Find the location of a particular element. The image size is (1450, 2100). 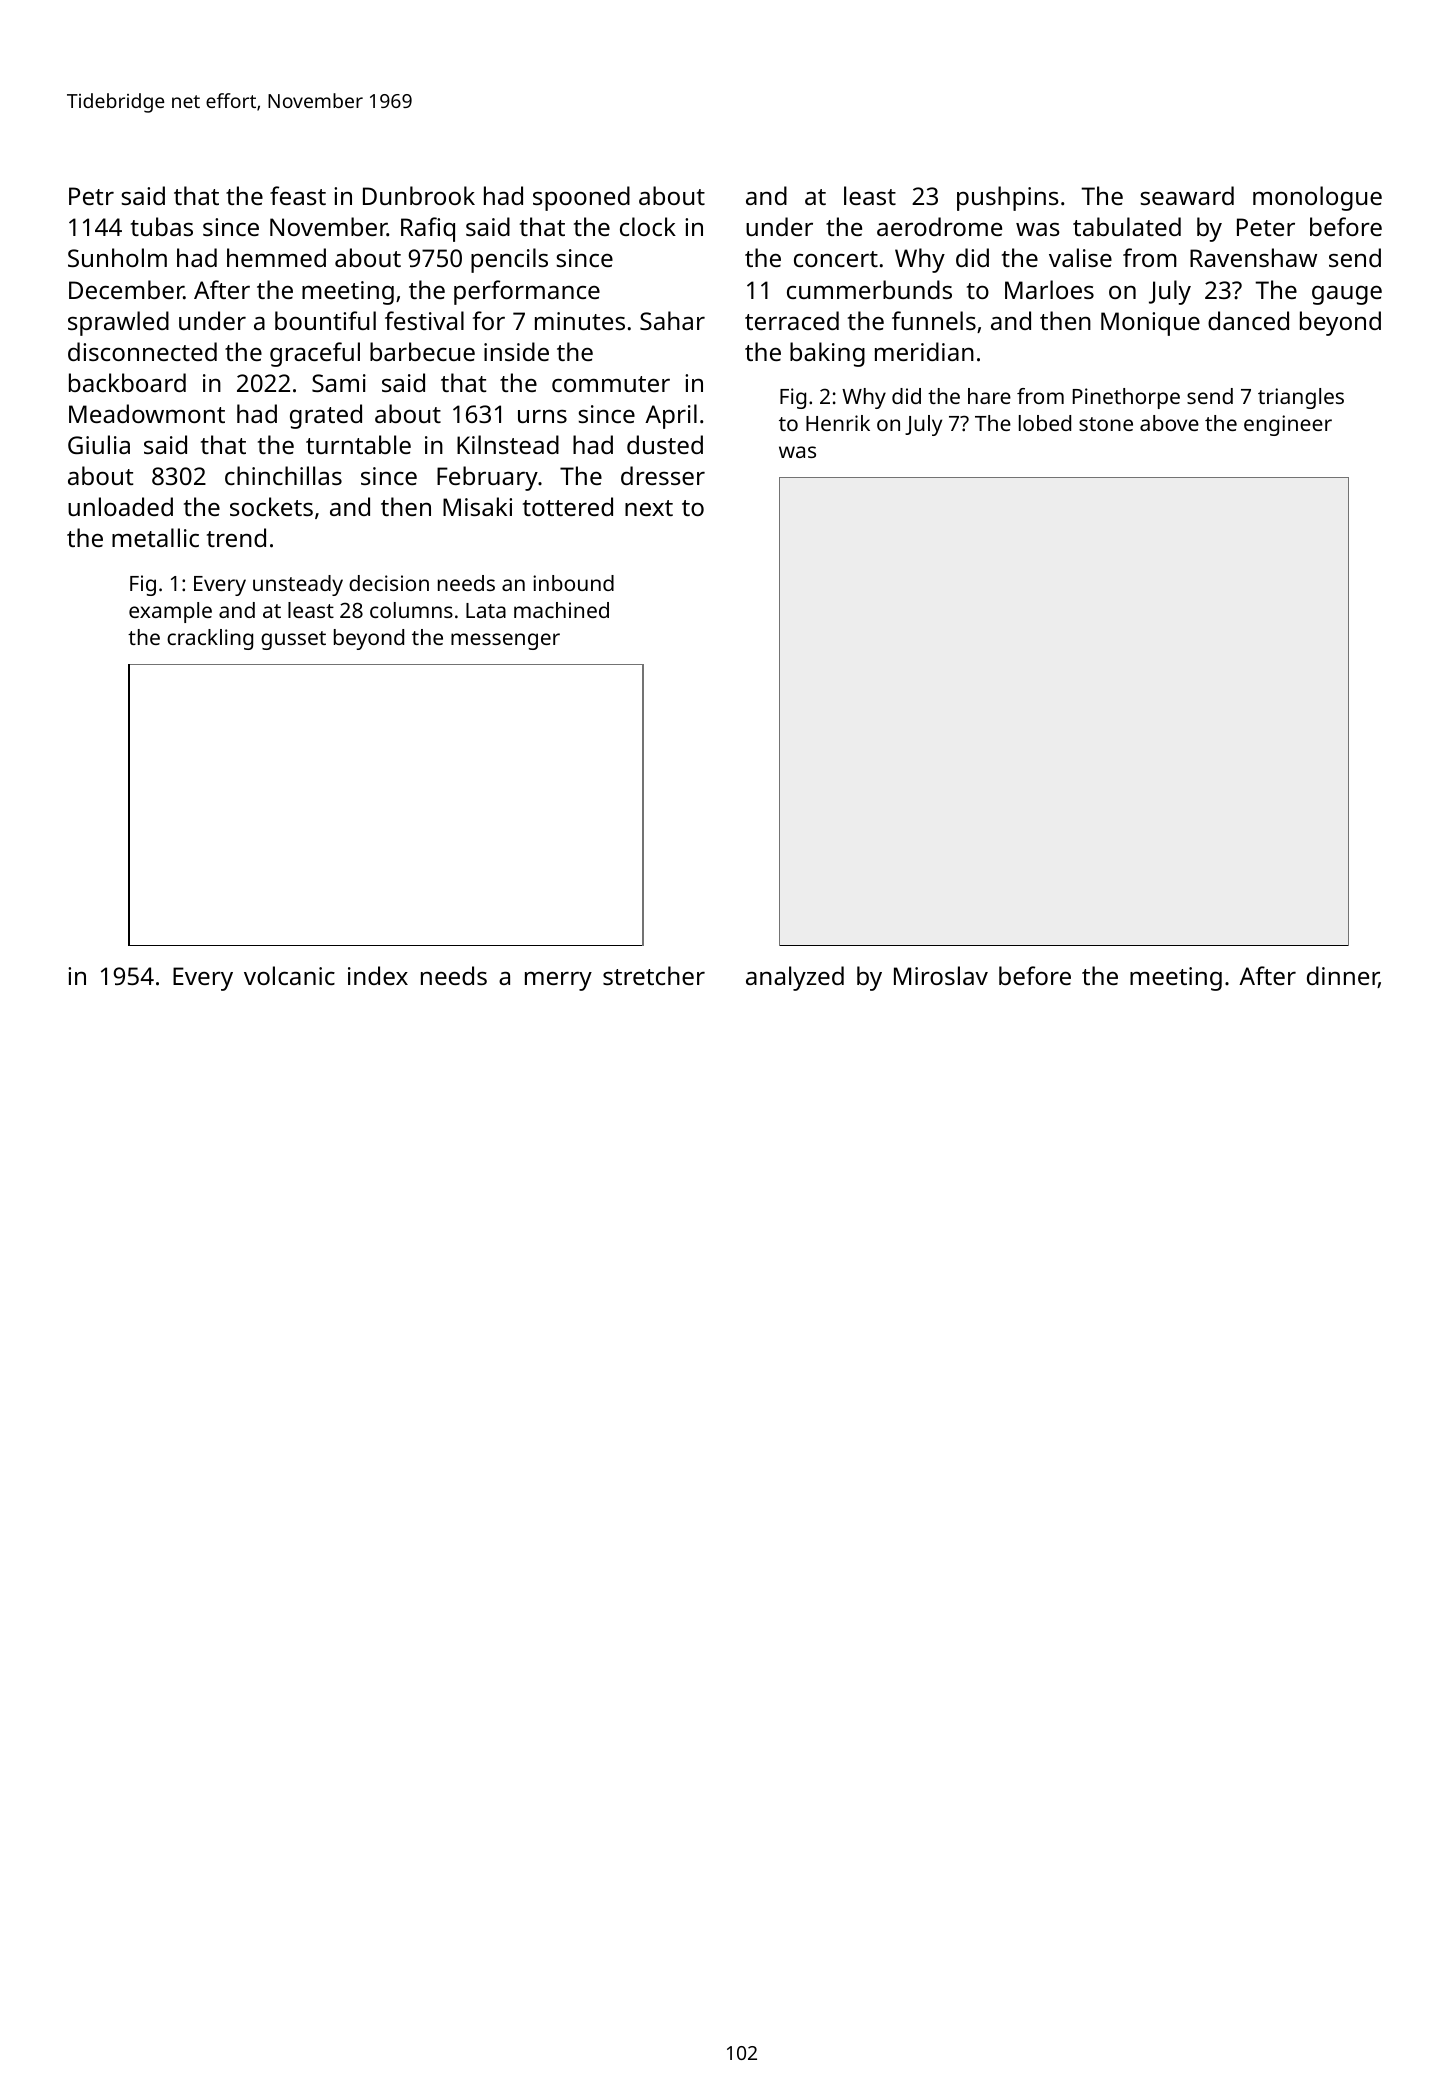

analyzed is located at coordinates (795, 978).
